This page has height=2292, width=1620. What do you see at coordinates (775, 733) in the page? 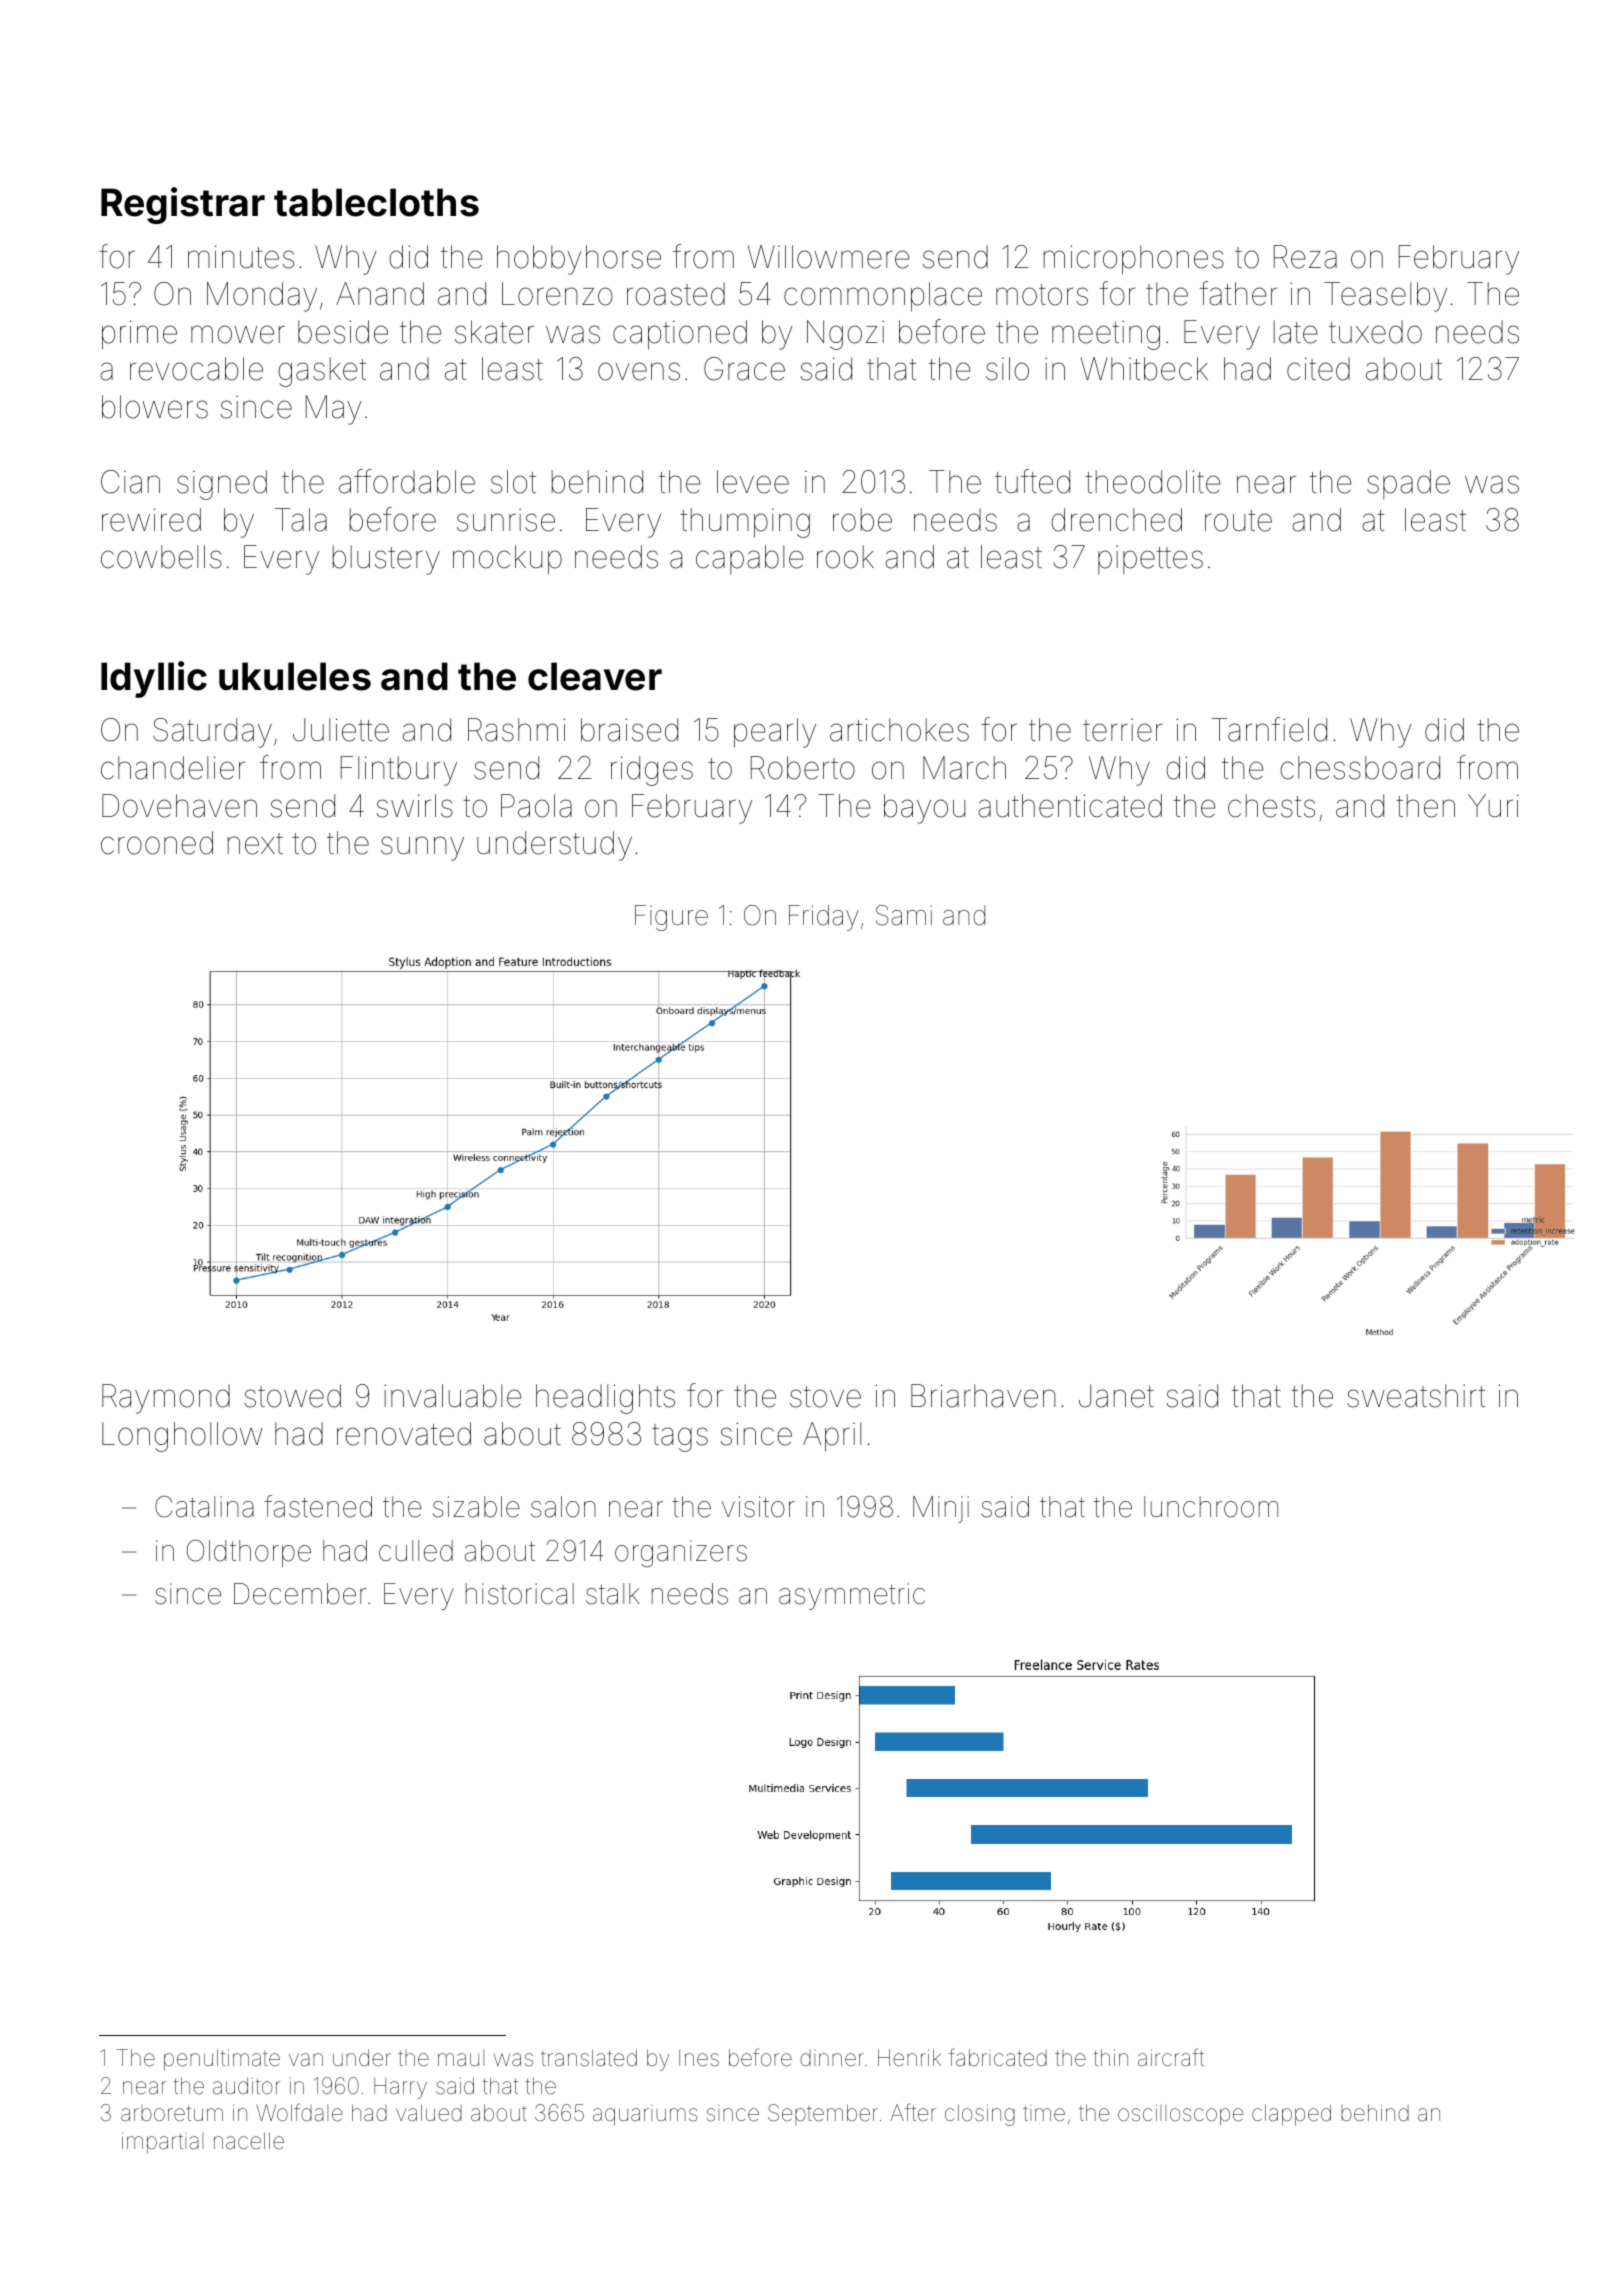
I see `pearly` at bounding box center [775, 733].
